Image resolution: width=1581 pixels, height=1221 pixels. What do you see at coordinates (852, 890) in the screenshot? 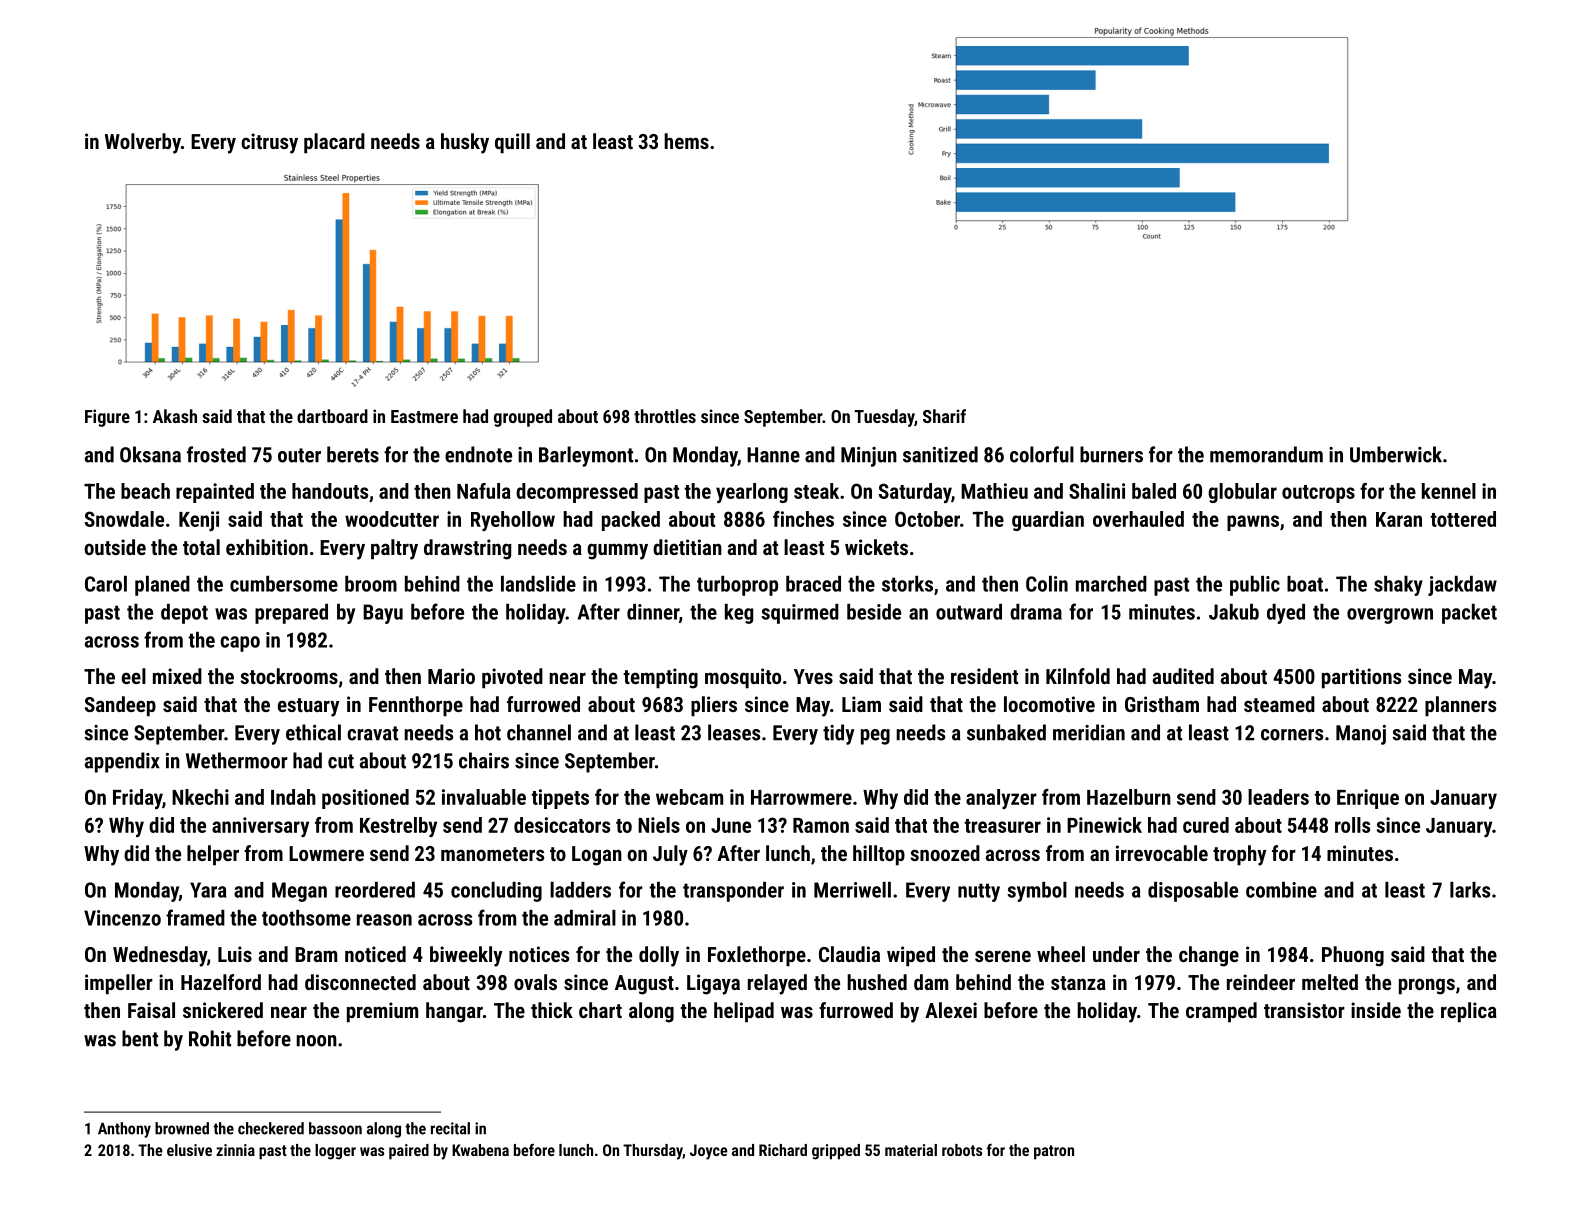
I see `Merriwell` at bounding box center [852, 890].
